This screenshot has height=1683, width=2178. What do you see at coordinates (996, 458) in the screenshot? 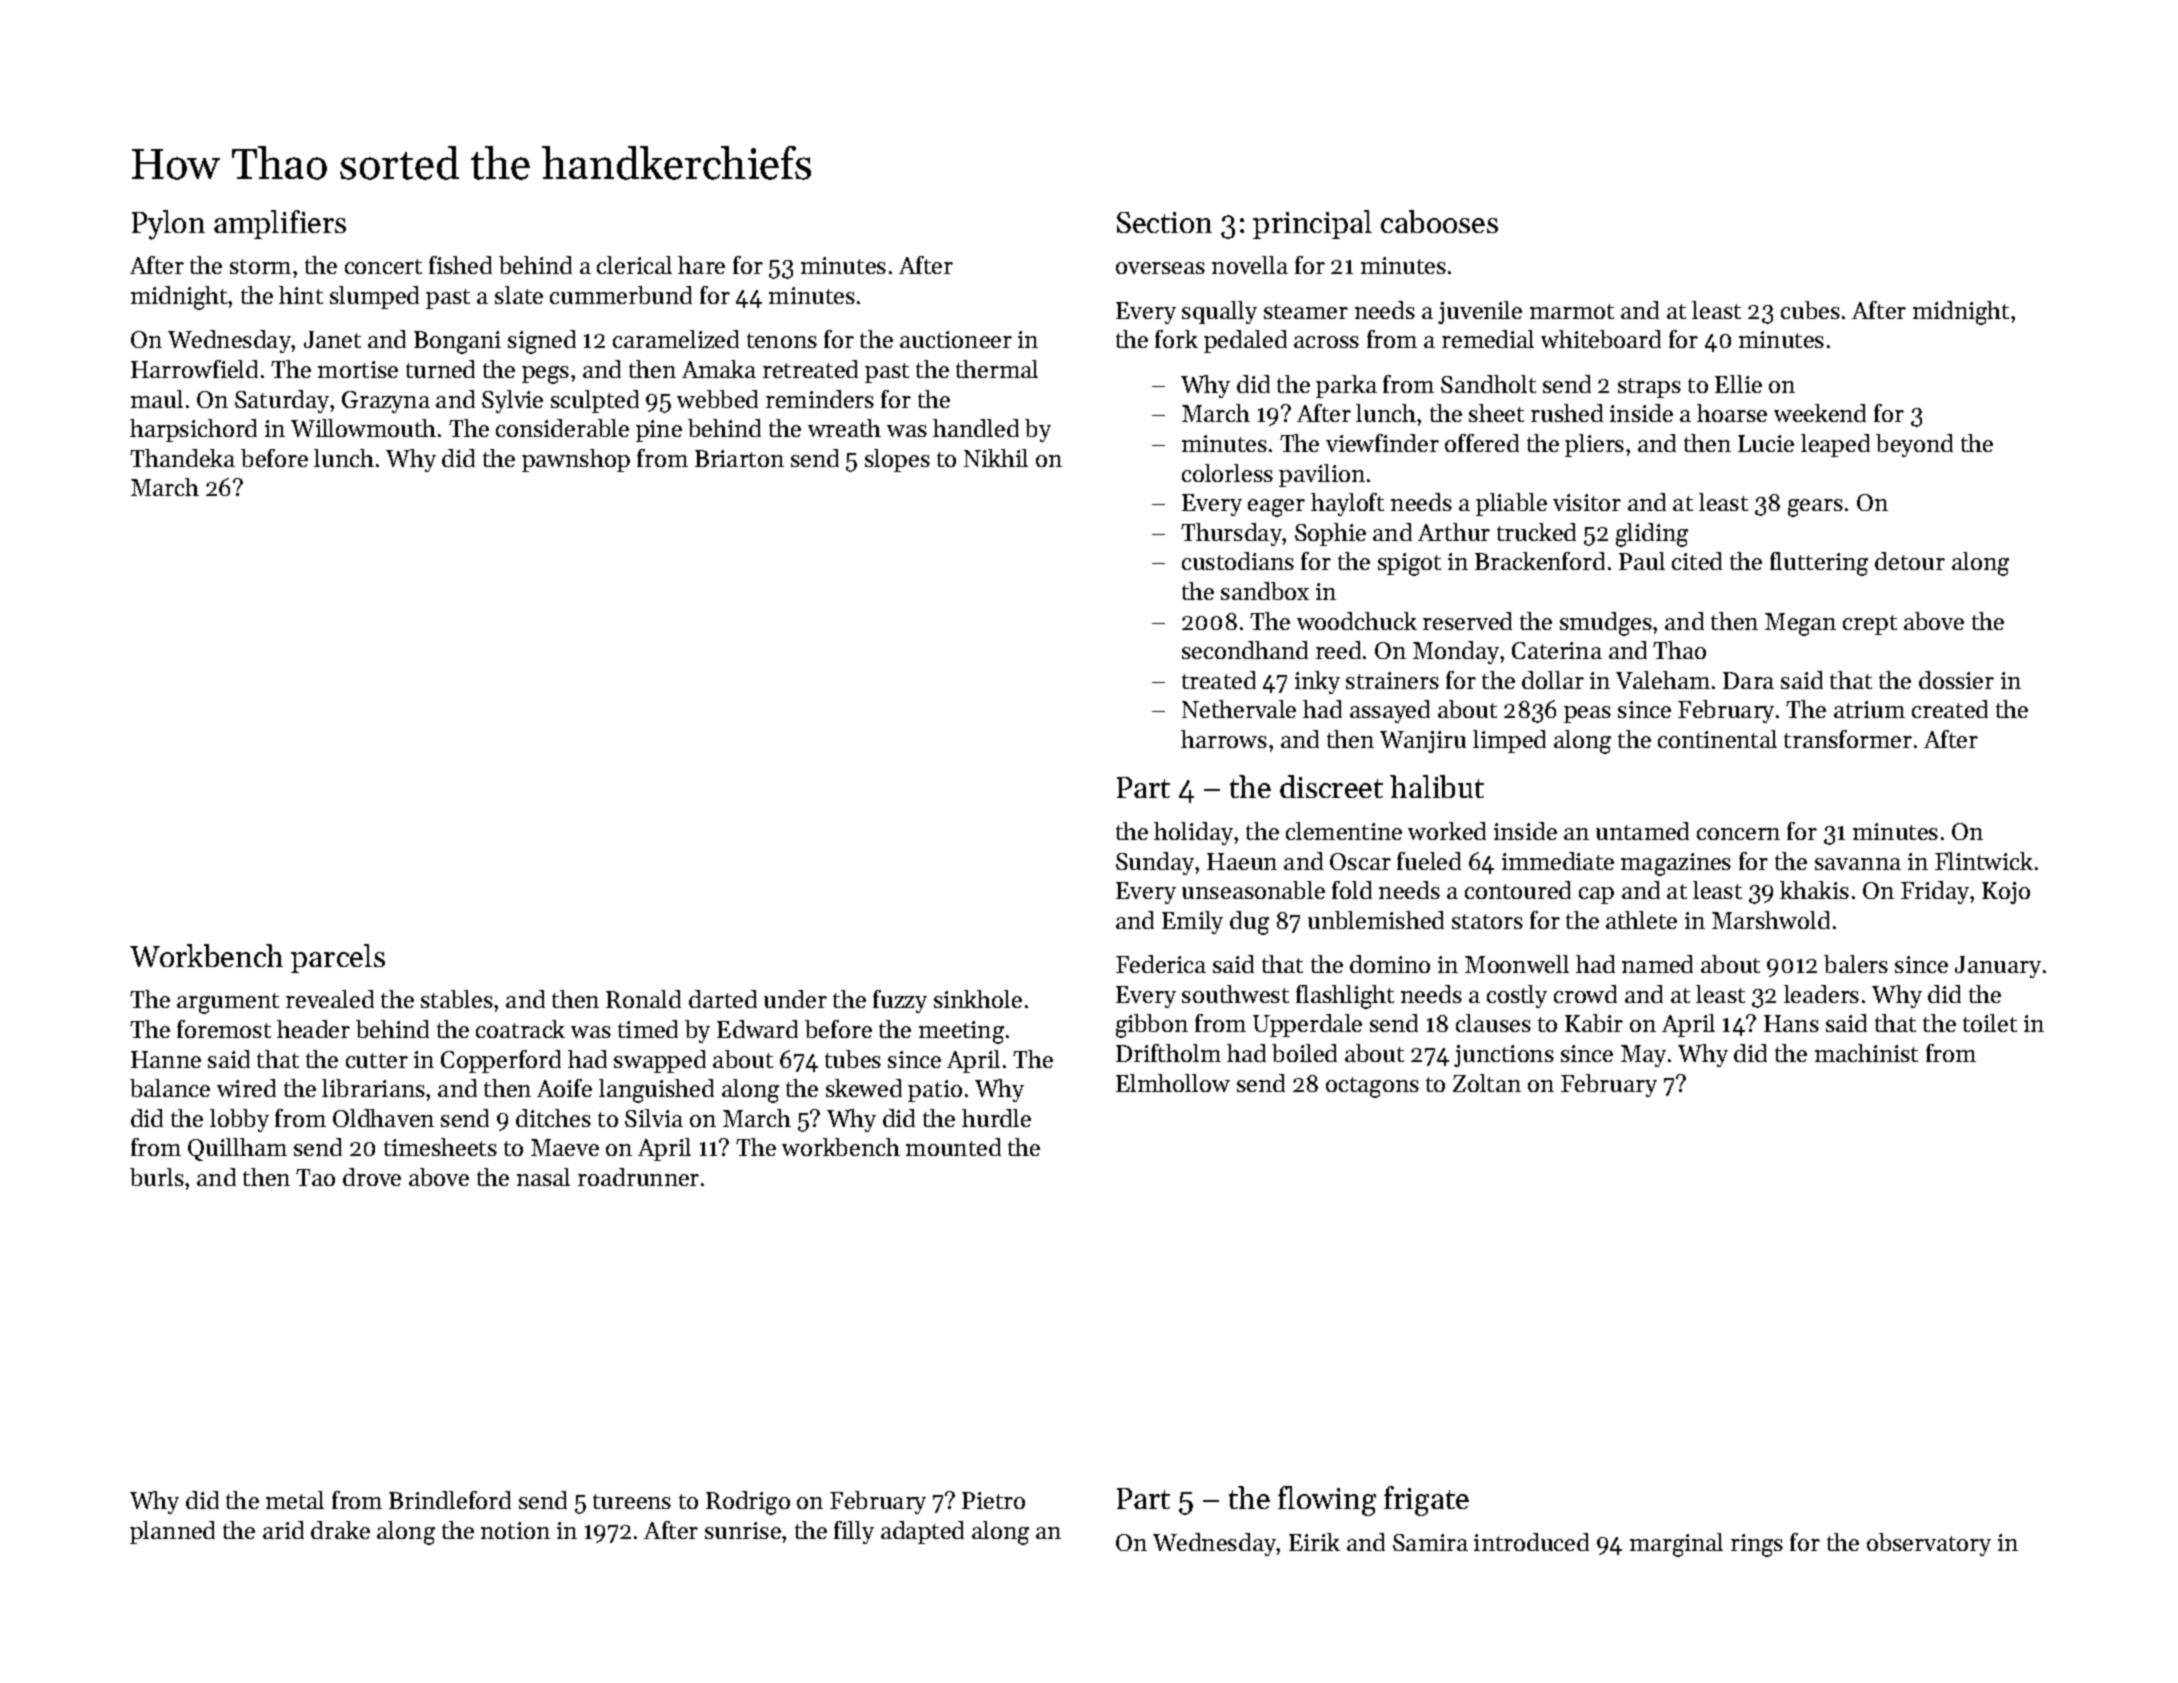
I see `Nikhil` at bounding box center [996, 458].
